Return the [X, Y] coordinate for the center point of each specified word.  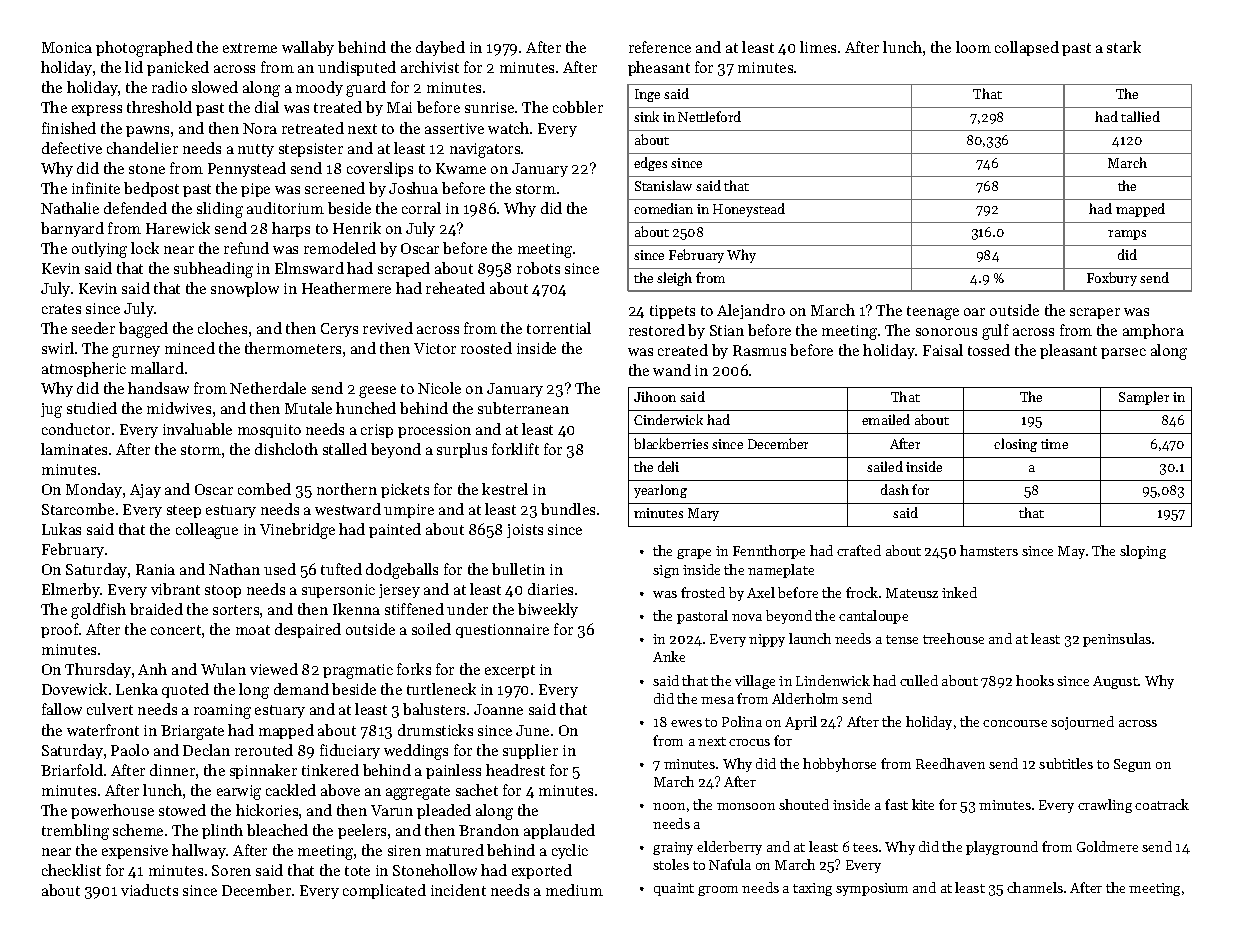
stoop [223, 591]
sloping [1143, 552]
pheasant [659, 68]
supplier [530, 751]
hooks [1035, 680]
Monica [67, 47]
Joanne [498, 709]
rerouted [264, 750]
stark [1124, 47]
